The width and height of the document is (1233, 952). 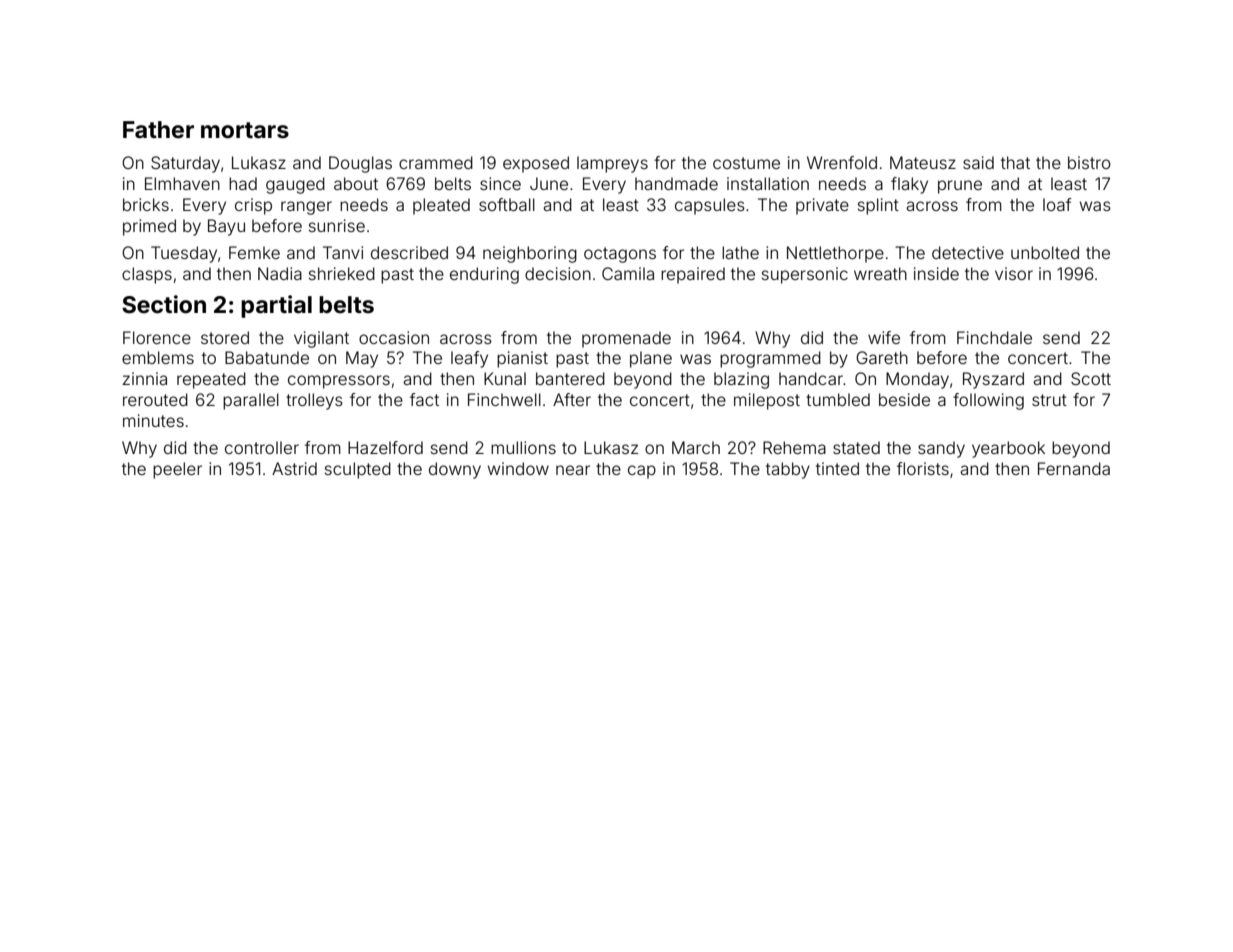 What do you see at coordinates (306, 208) in the document?
I see `ranger` at bounding box center [306, 208].
